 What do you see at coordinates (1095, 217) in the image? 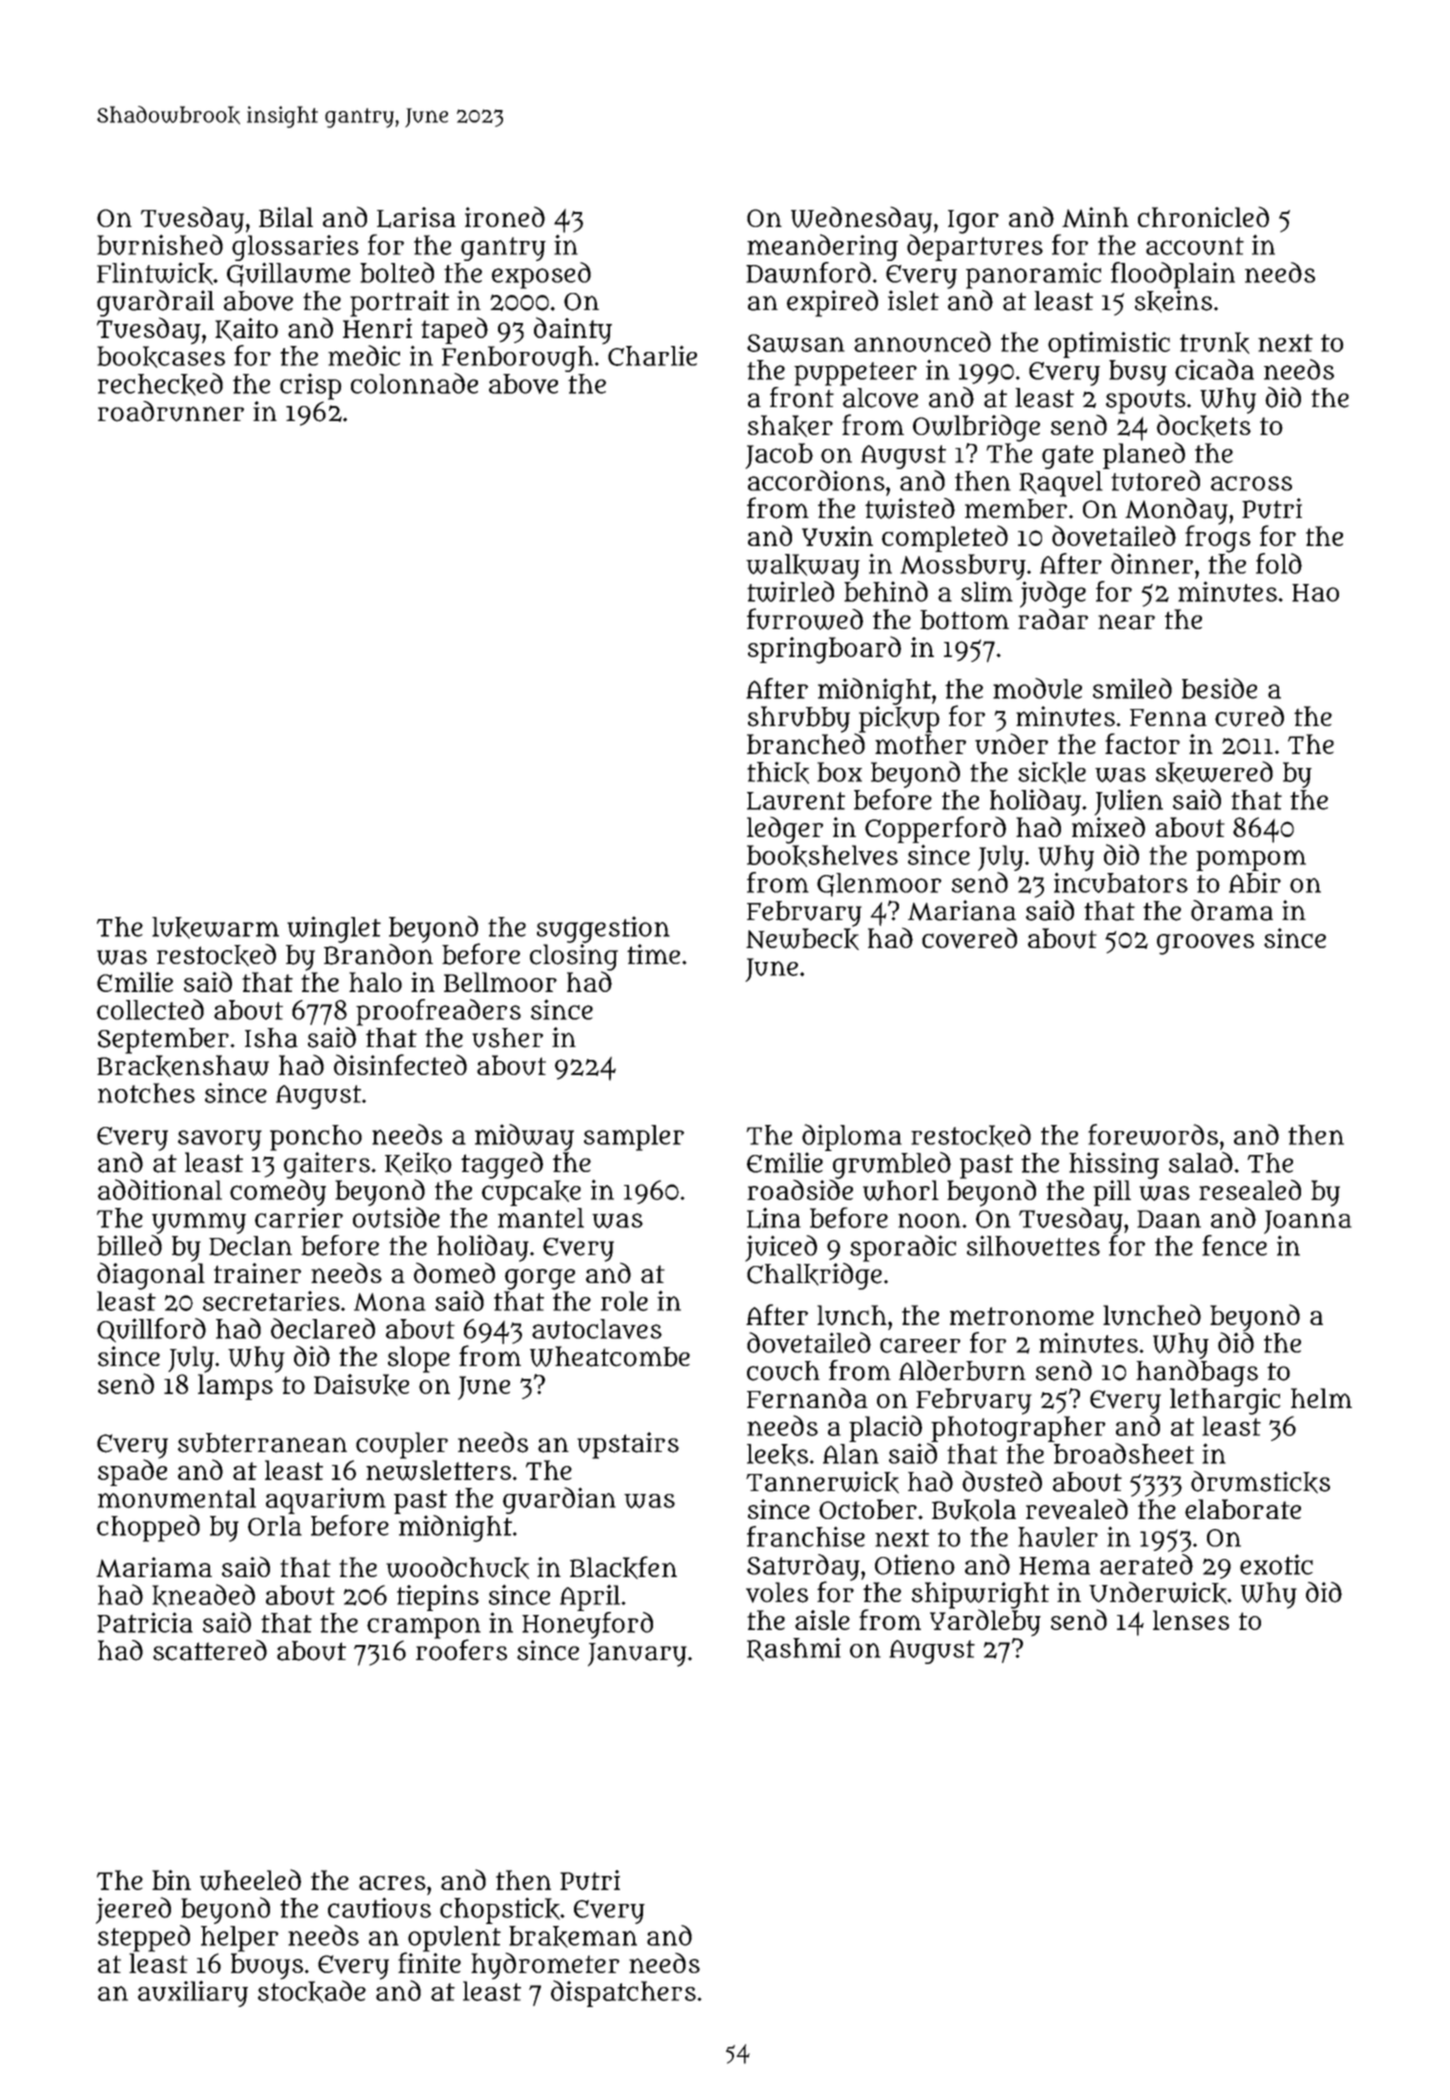
I see `Minh` at bounding box center [1095, 217].
